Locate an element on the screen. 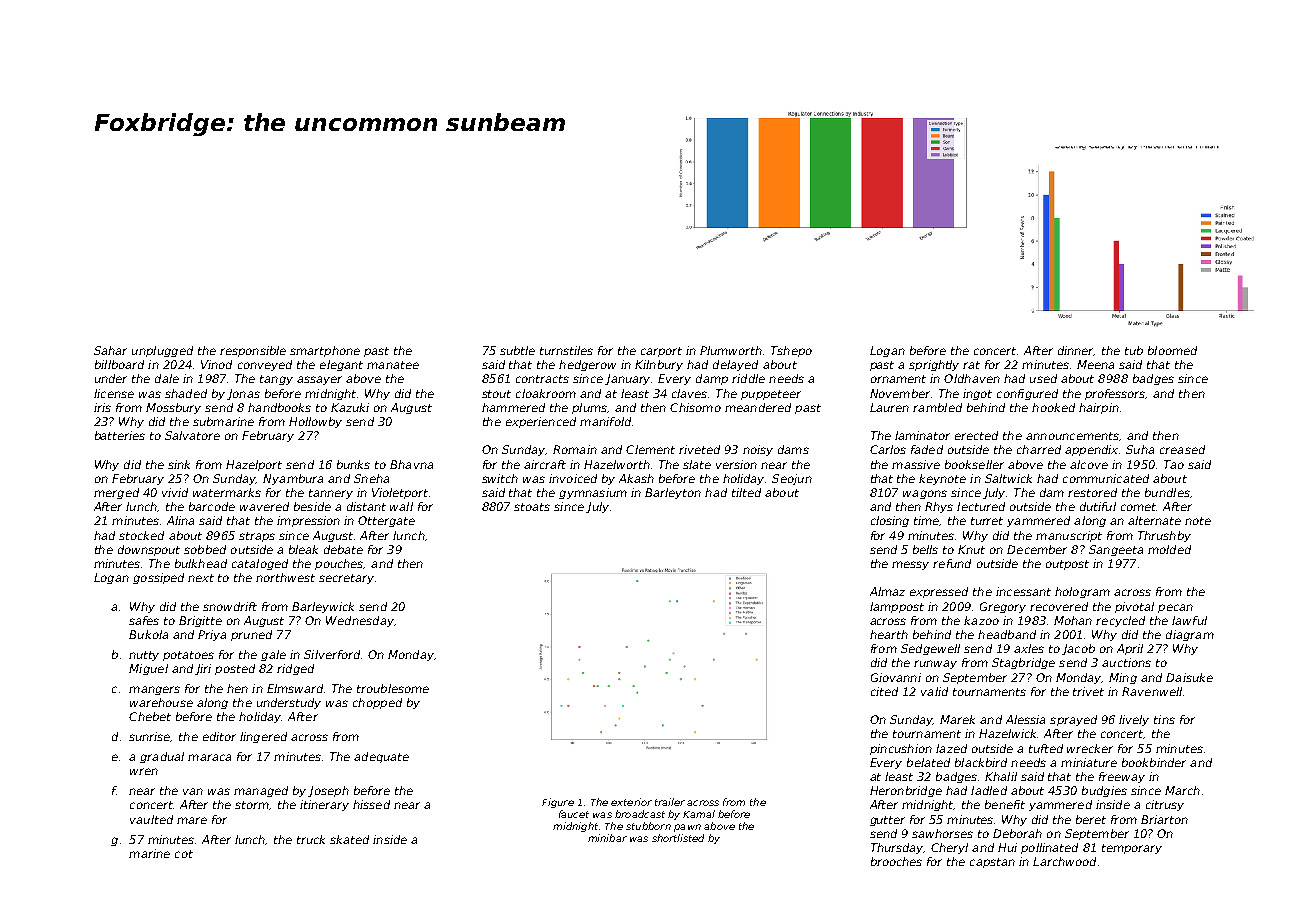 The image size is (1308, 924). chopped is located at coordinates (377, 703).
